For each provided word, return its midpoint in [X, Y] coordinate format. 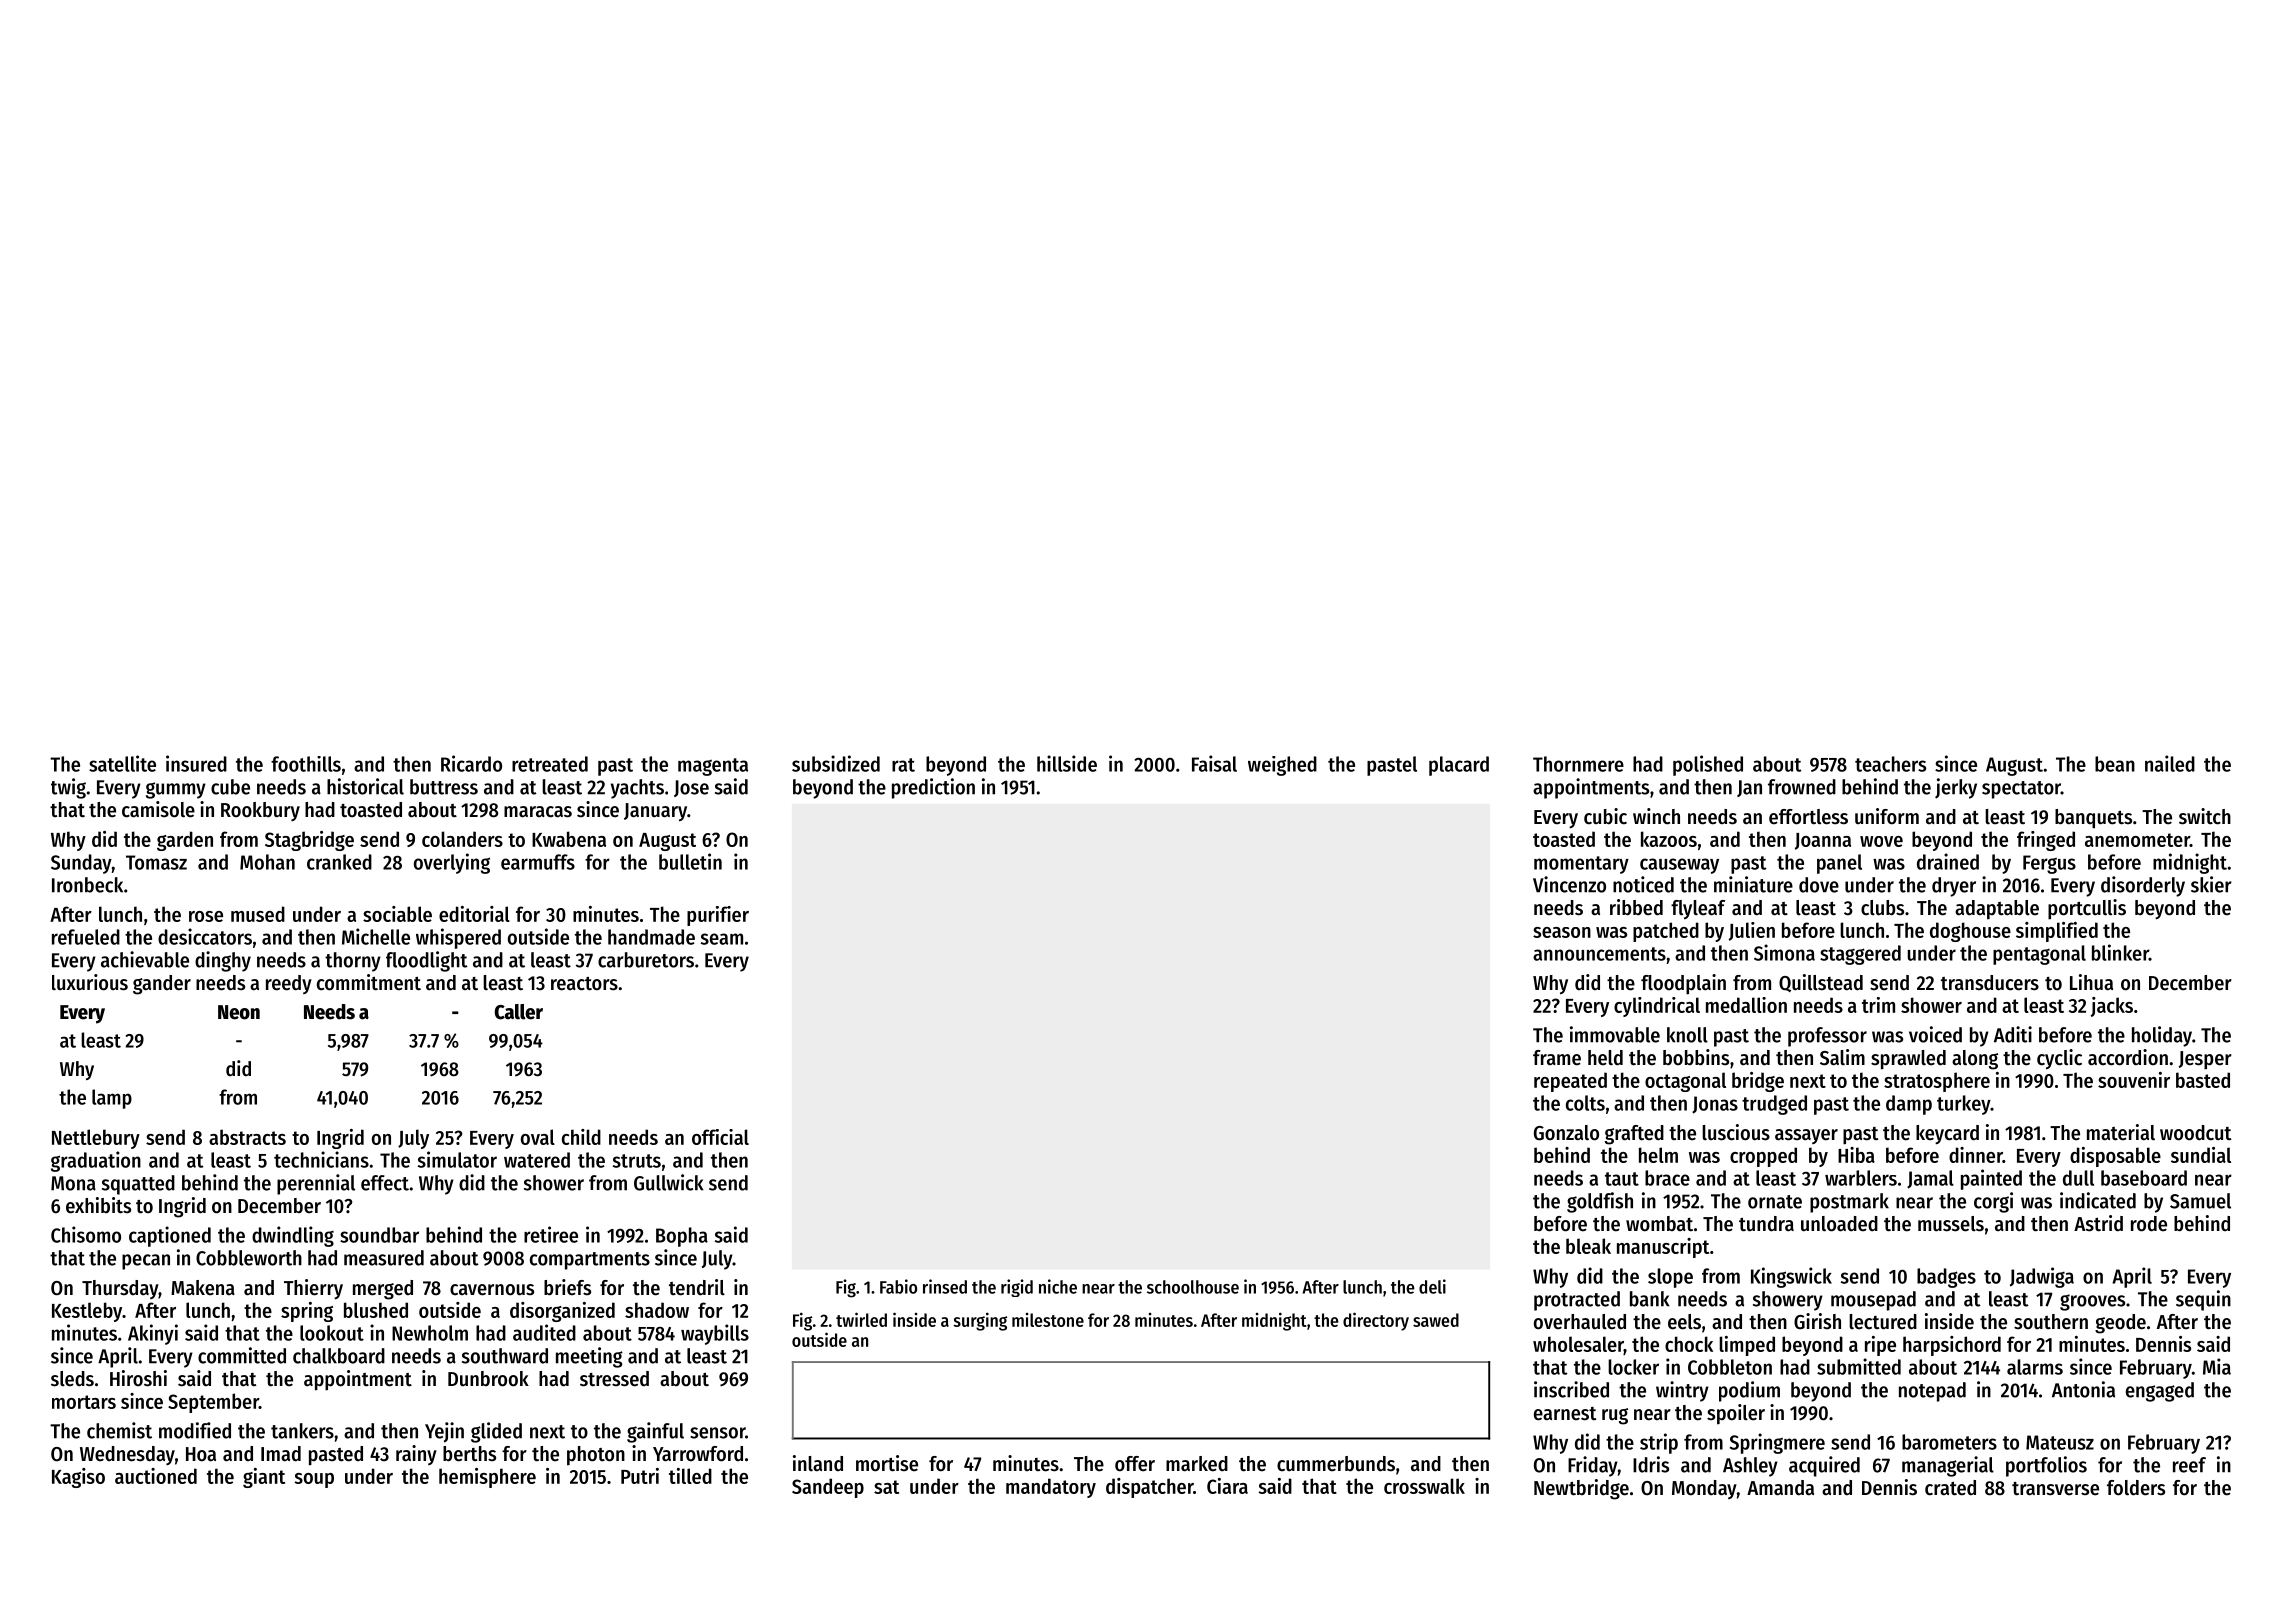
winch [1656, 816]
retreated [550, 764]
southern [2051, 1322]
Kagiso [78, 1478]
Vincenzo [1569, 884]
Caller [519, 1012]
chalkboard [339, 1356]
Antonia [2083, 1389]
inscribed [1571, 1389]
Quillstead [1821, 983]
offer [1135, 1464]
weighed [1282, 766]
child [581, 1137]
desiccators [205, 936]
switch [2205, 816]
